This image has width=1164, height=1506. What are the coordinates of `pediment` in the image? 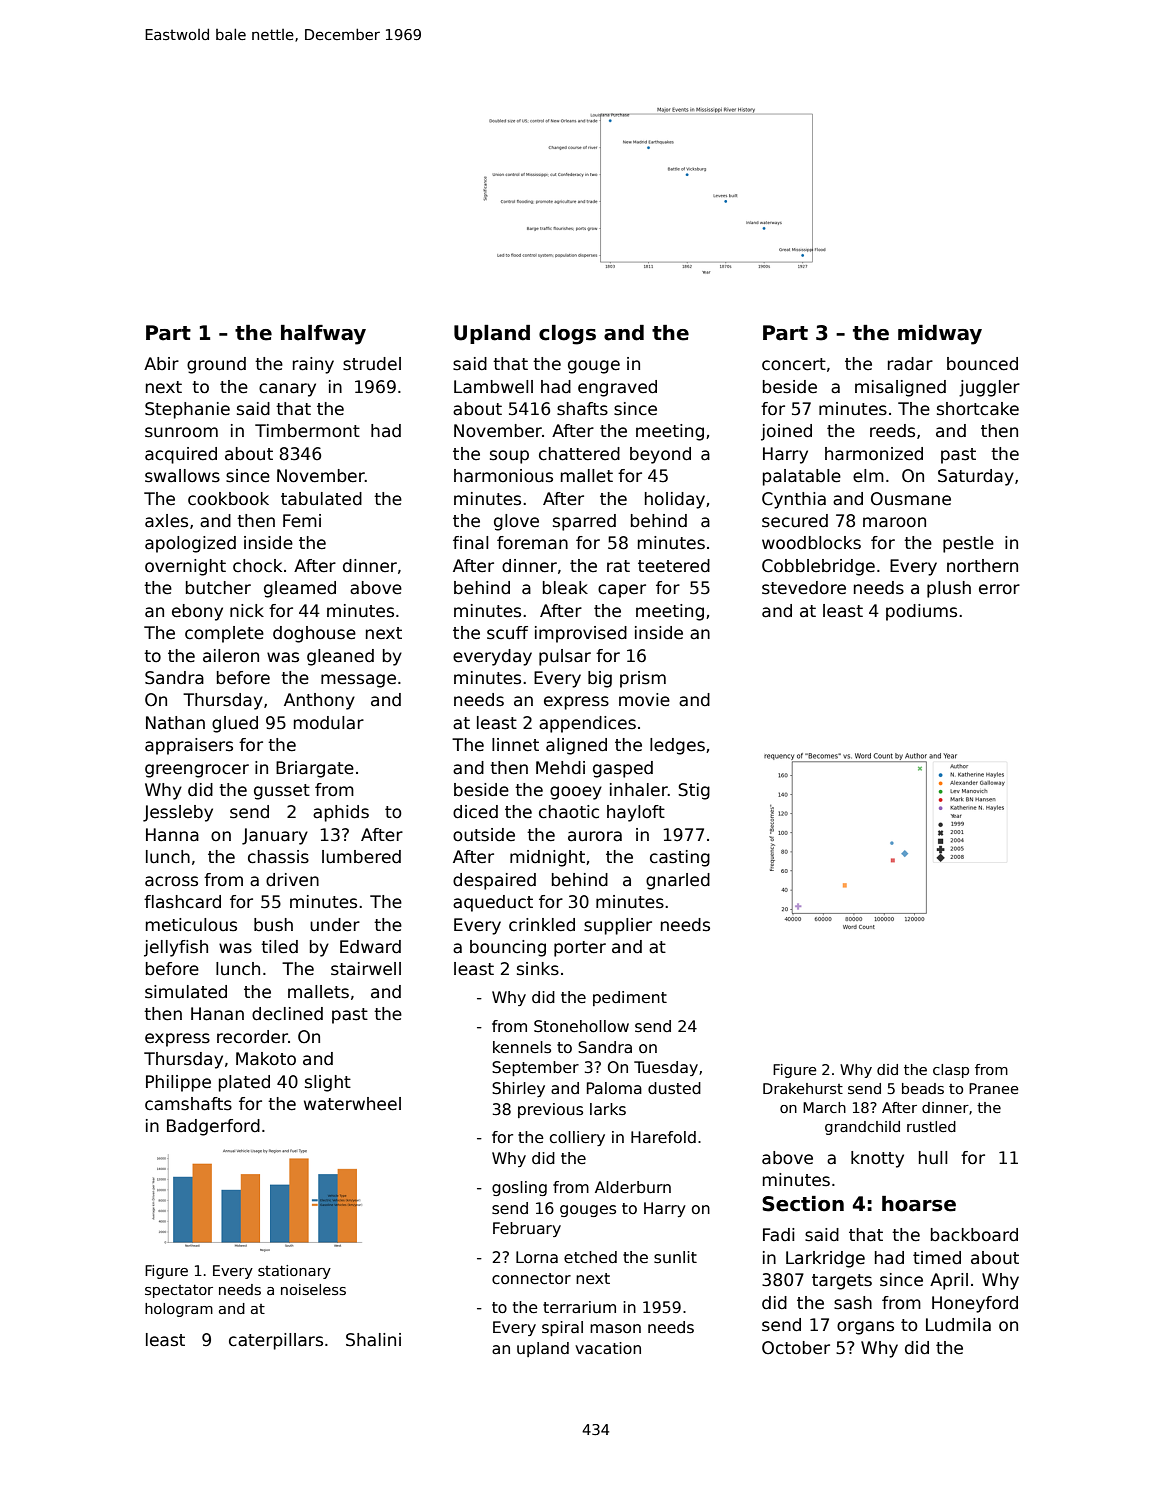 It's located at (630, 998).
